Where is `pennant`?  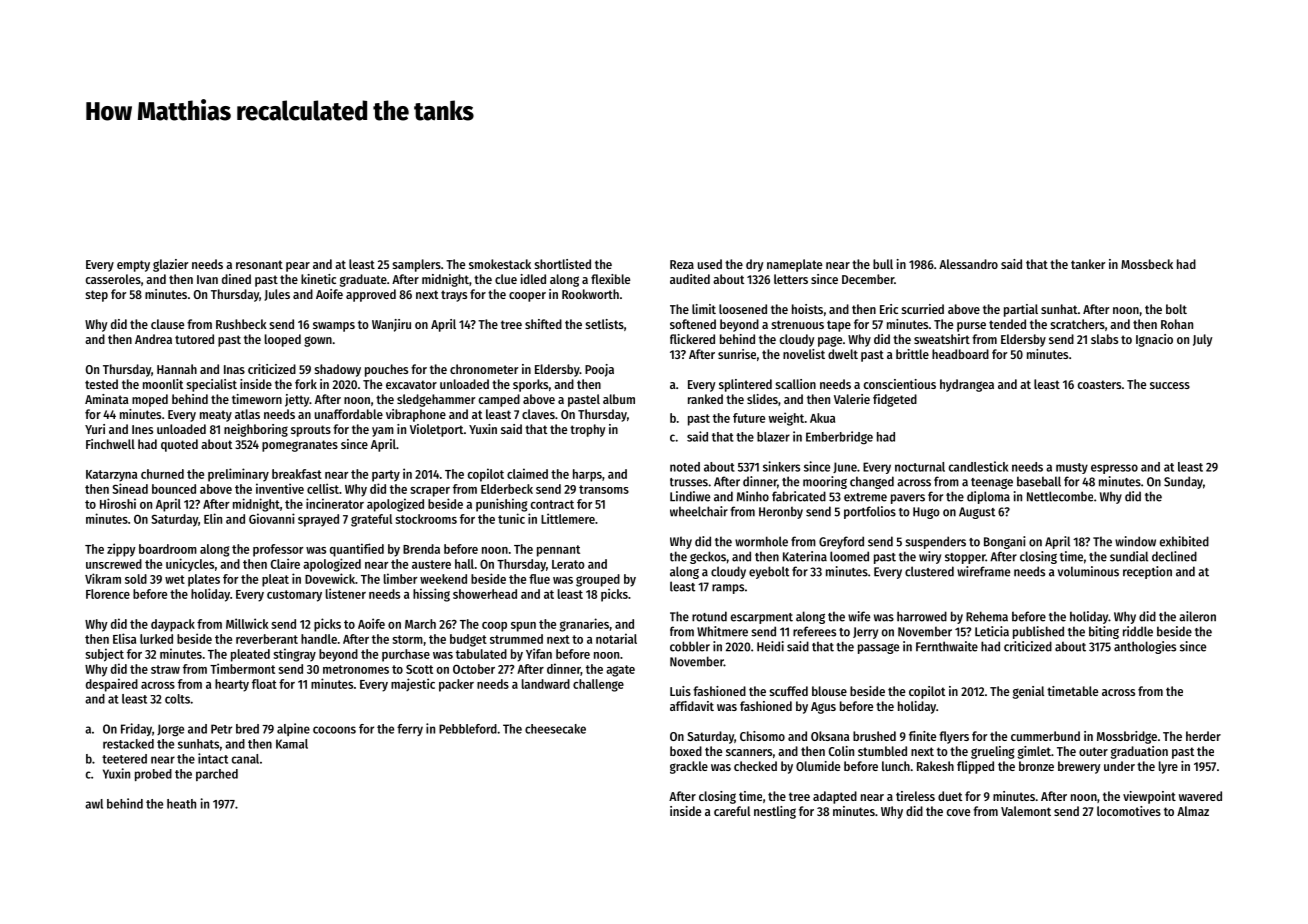 pennant is located at coordinates (558, 551).
